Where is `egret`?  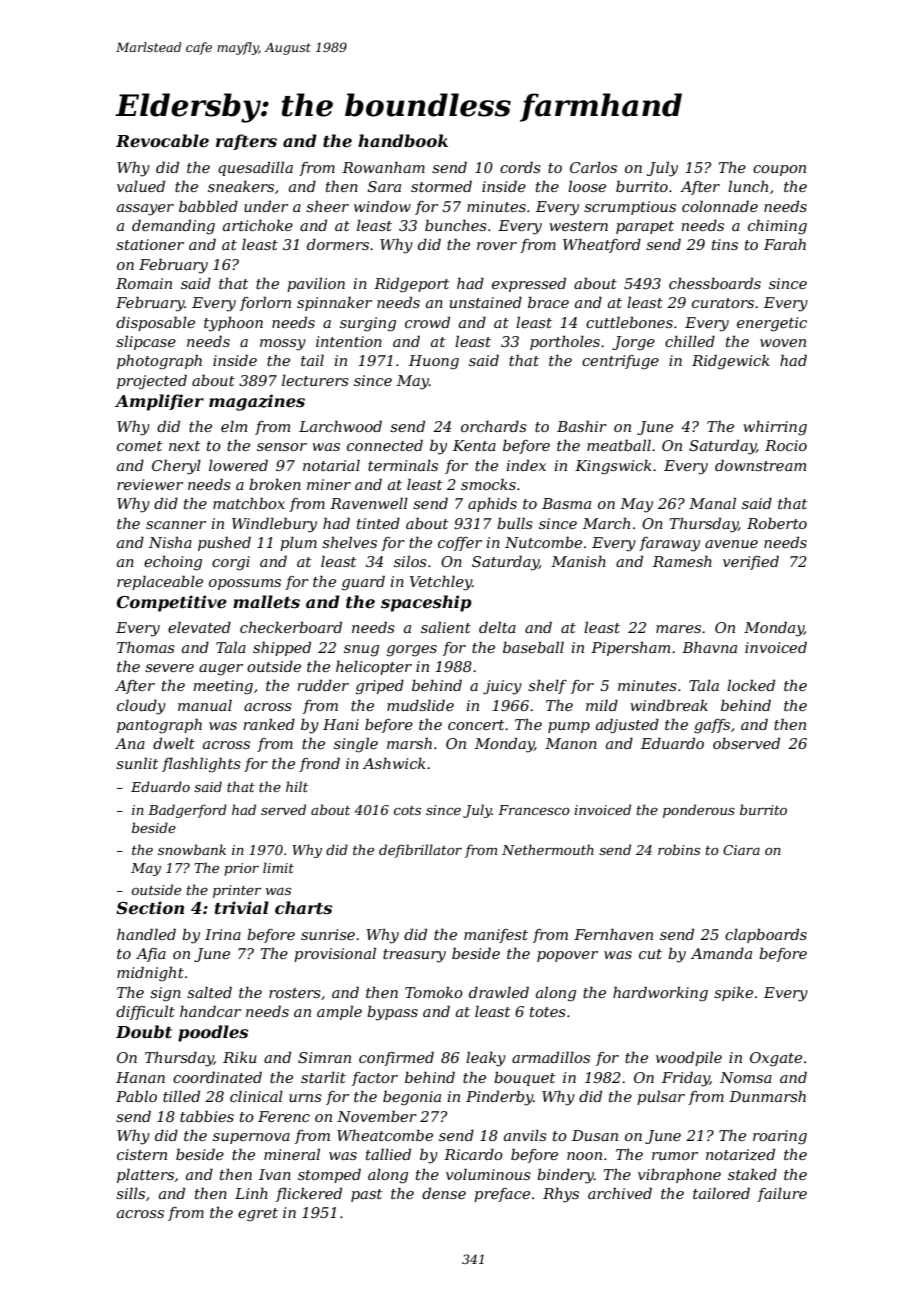 egret is located at coordinates (258, 1215).
